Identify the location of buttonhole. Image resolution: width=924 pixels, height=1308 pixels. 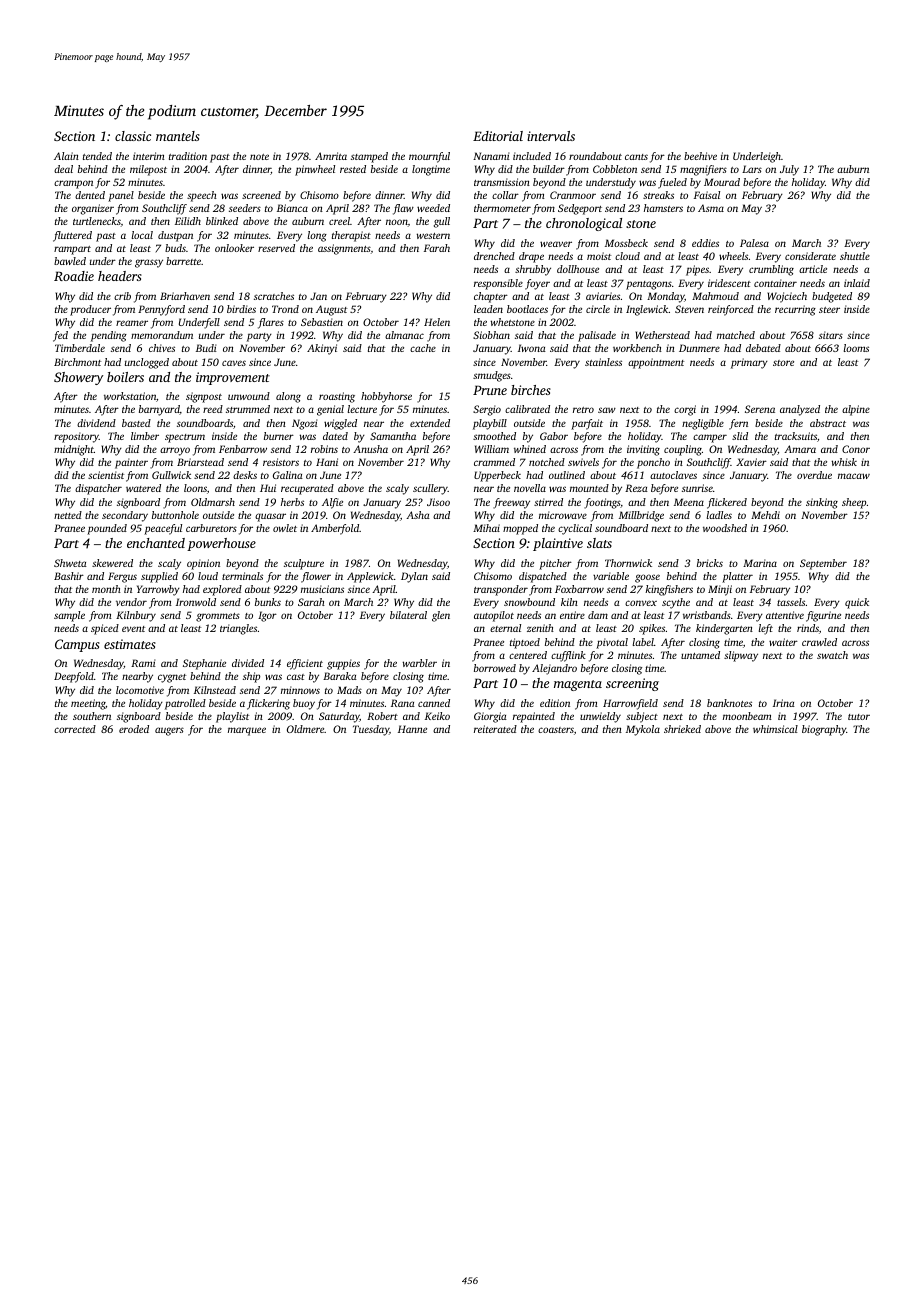
(175, 515).
